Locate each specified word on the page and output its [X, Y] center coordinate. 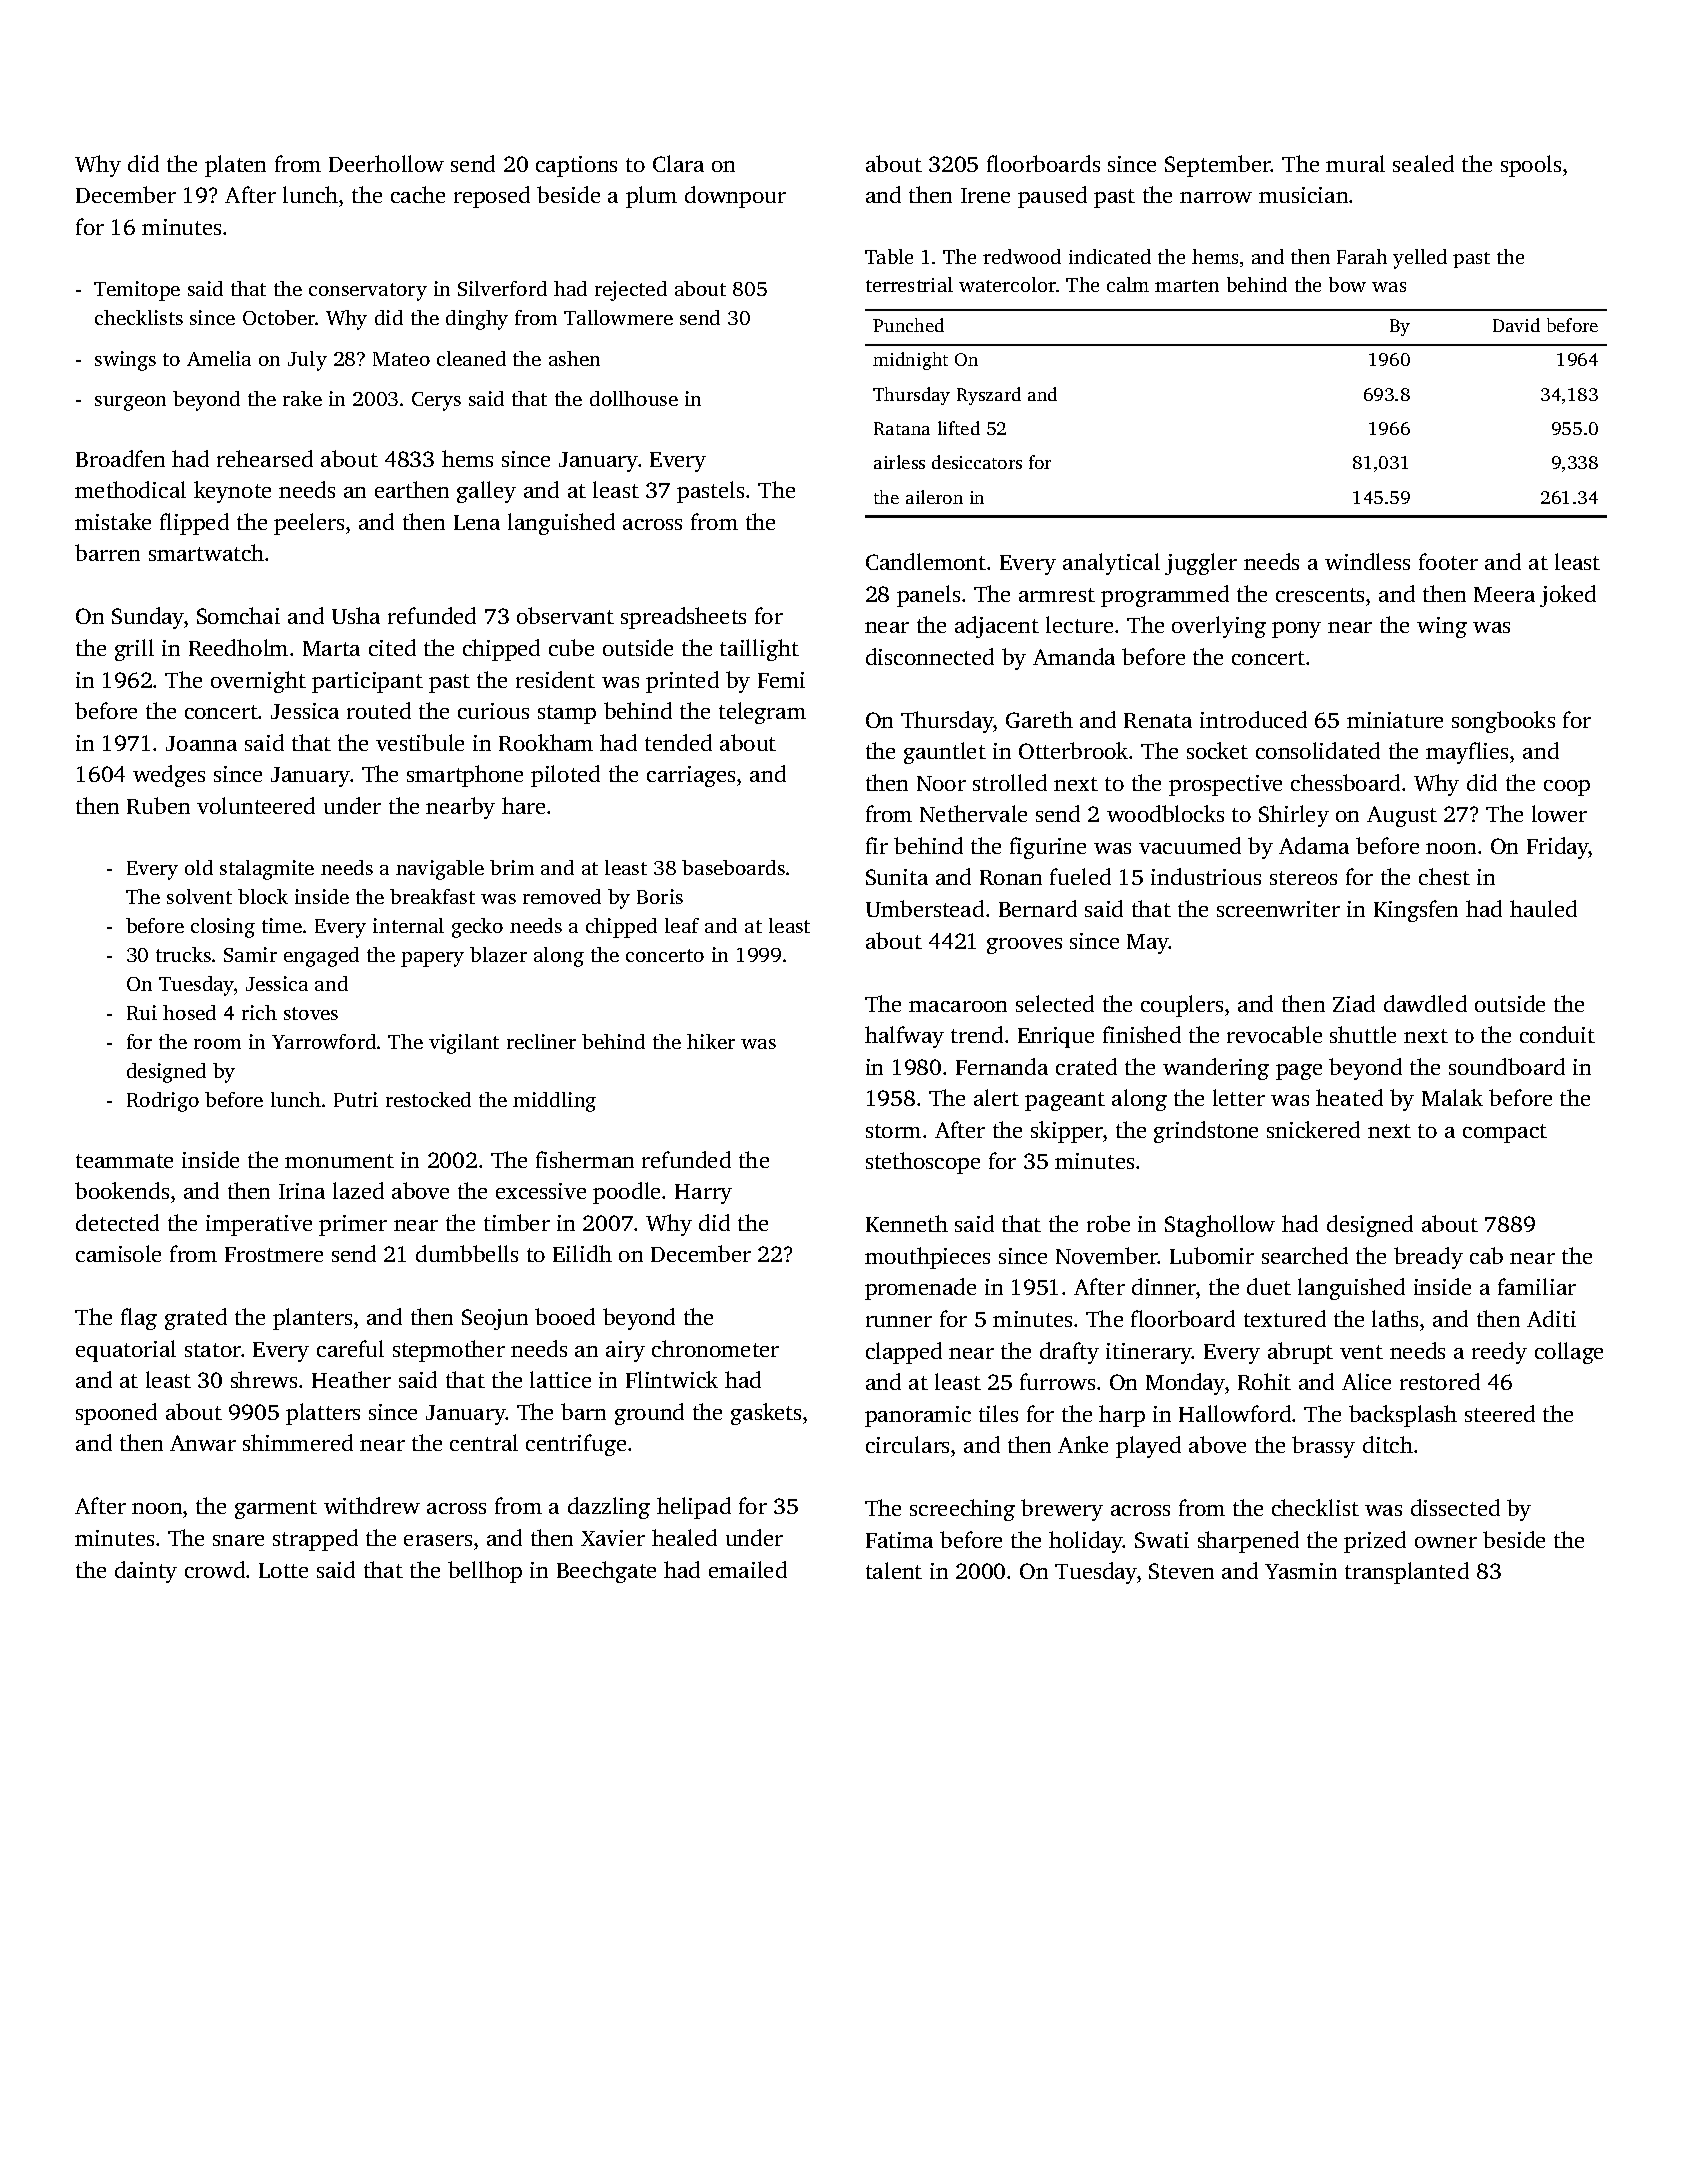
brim [512, 867]
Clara [678, 163]
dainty [146, 1572]
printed [682, 682]
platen [235, 166]
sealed [1423, 163]
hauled [1543, 908]
